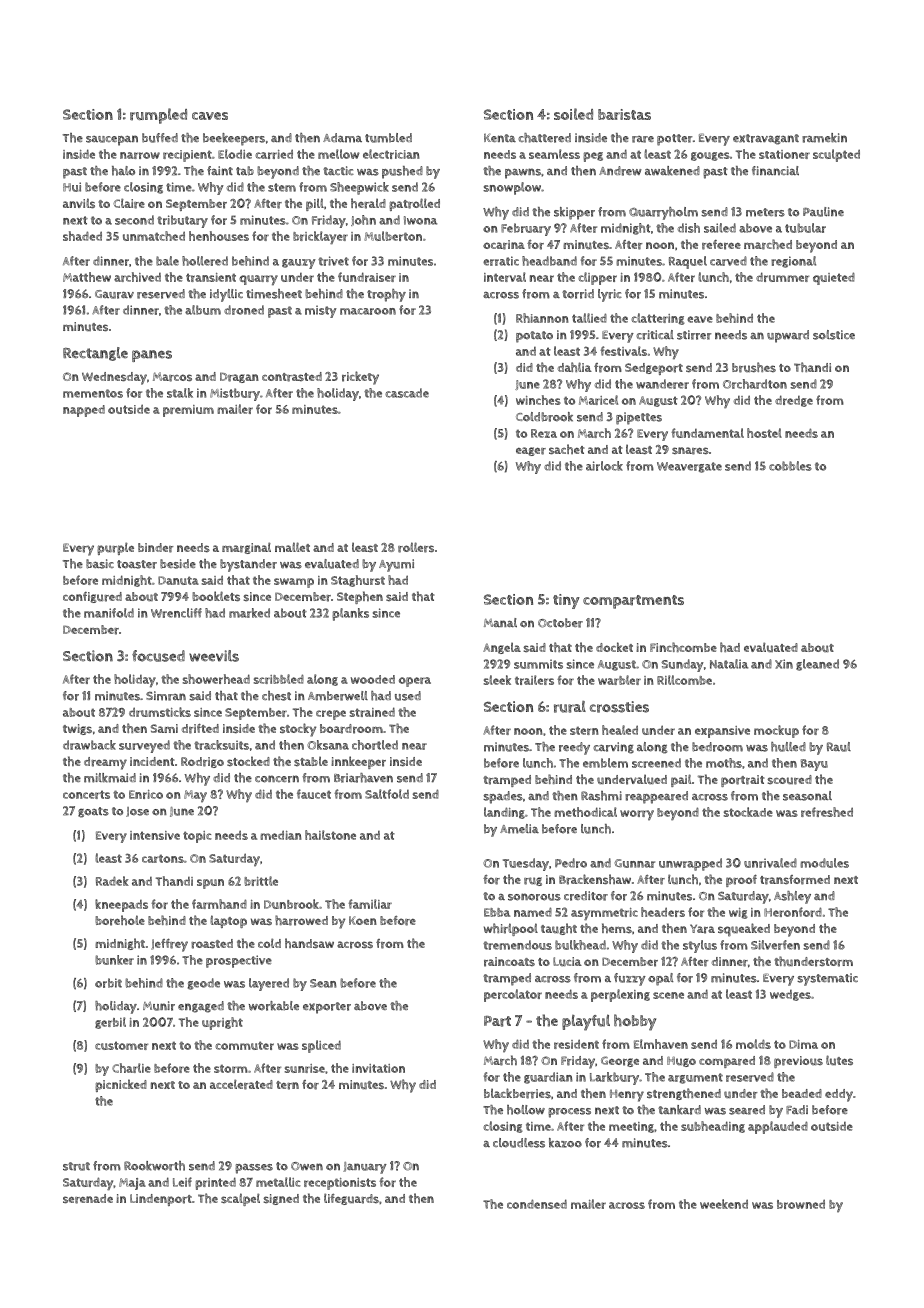  Describe the element at coordinates (834, 335) in the screenshot. I see `solstice` at that location.
